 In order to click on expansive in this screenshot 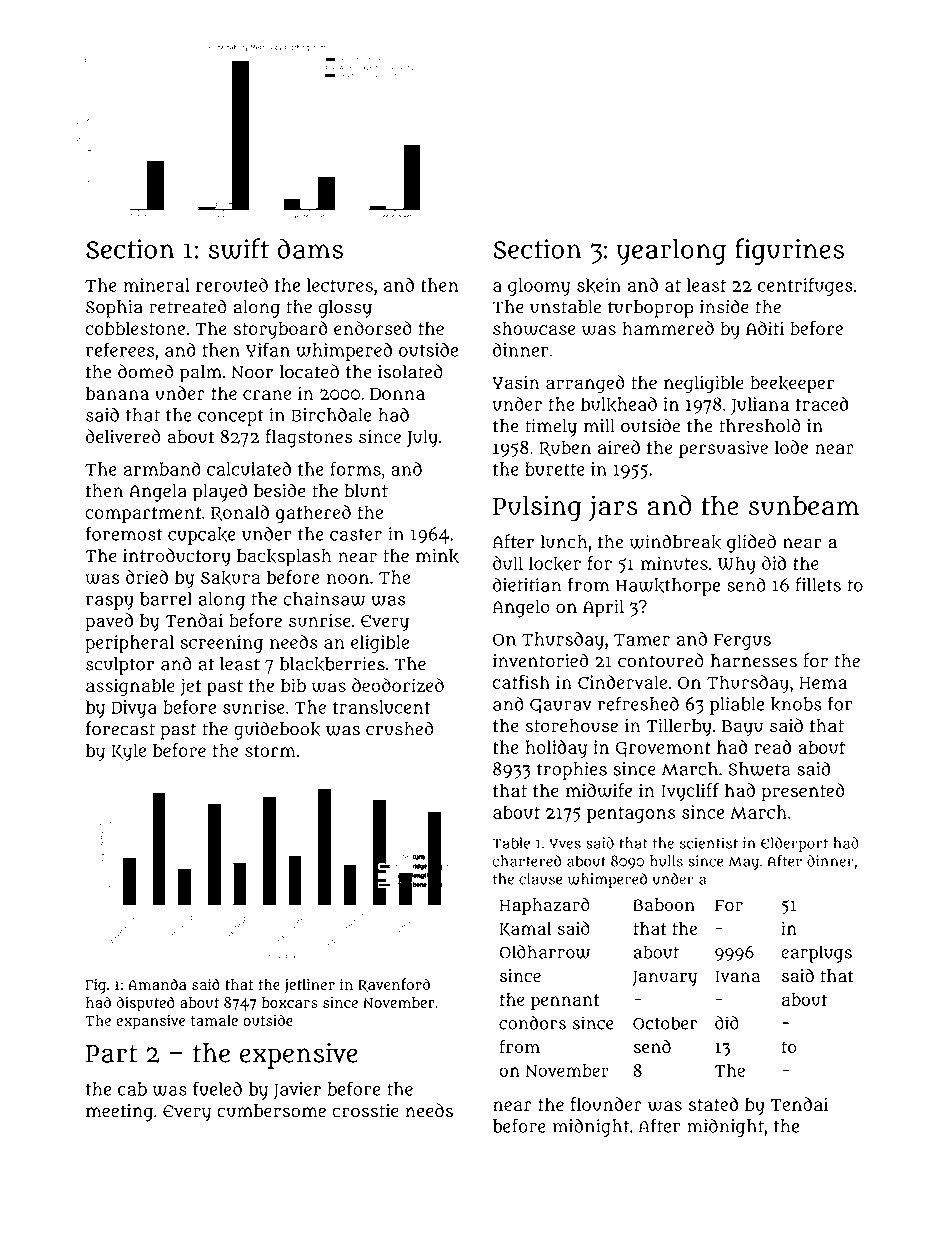, I will do `click(150, 1022)`.
